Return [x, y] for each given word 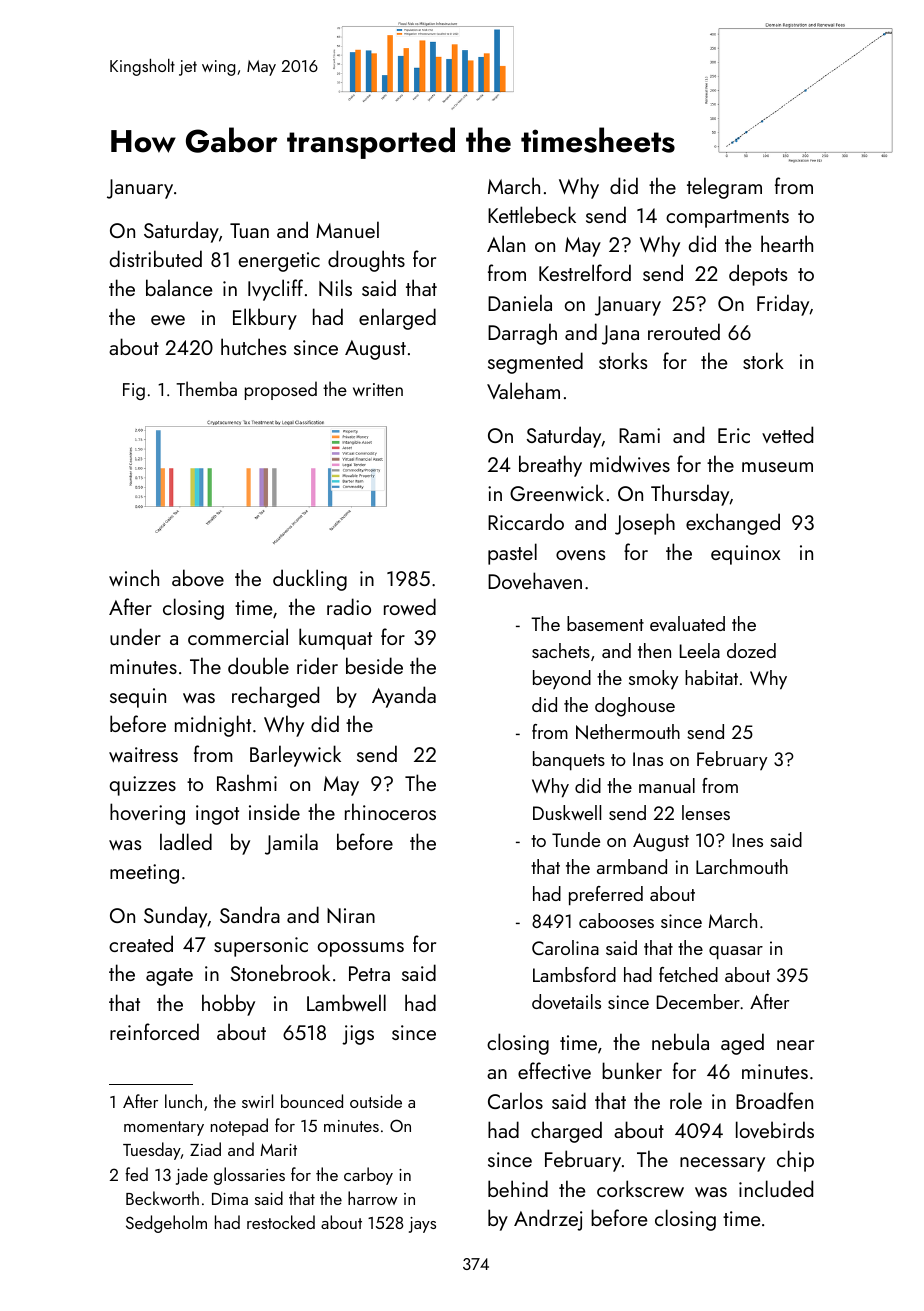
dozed [751, 650]
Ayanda [404, 697]
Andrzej [548, 1220]
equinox [745, 555]
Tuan [249, 230]
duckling [310, 580]
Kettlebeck [532, 214]
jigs [358, 1035]
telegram [724, 188]
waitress [143, 754]
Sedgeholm [166, 1224]
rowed [410, 606]
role [686, 1100]
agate [169, 977]
